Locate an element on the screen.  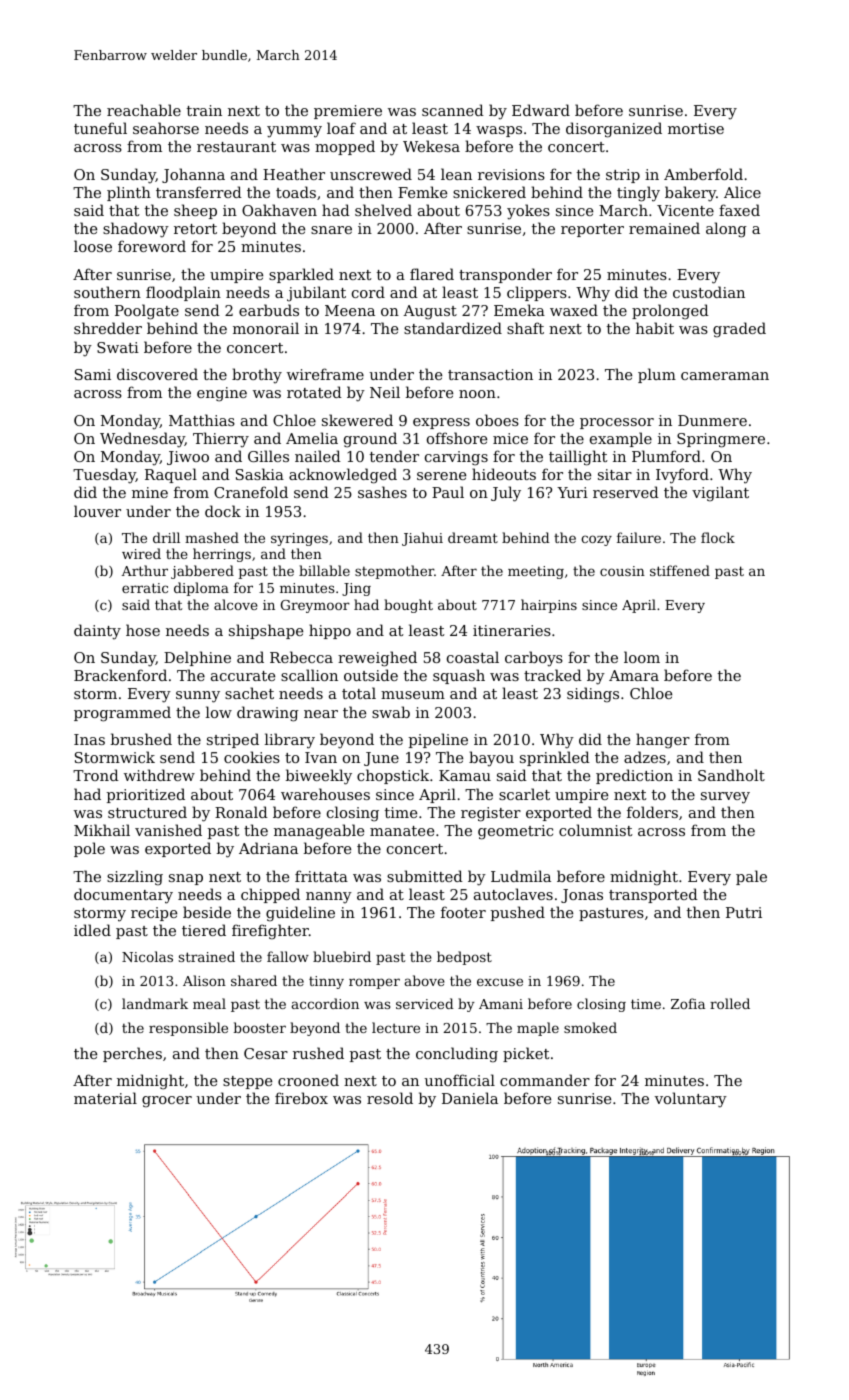
waxed is located at coordinates (574, 310).
